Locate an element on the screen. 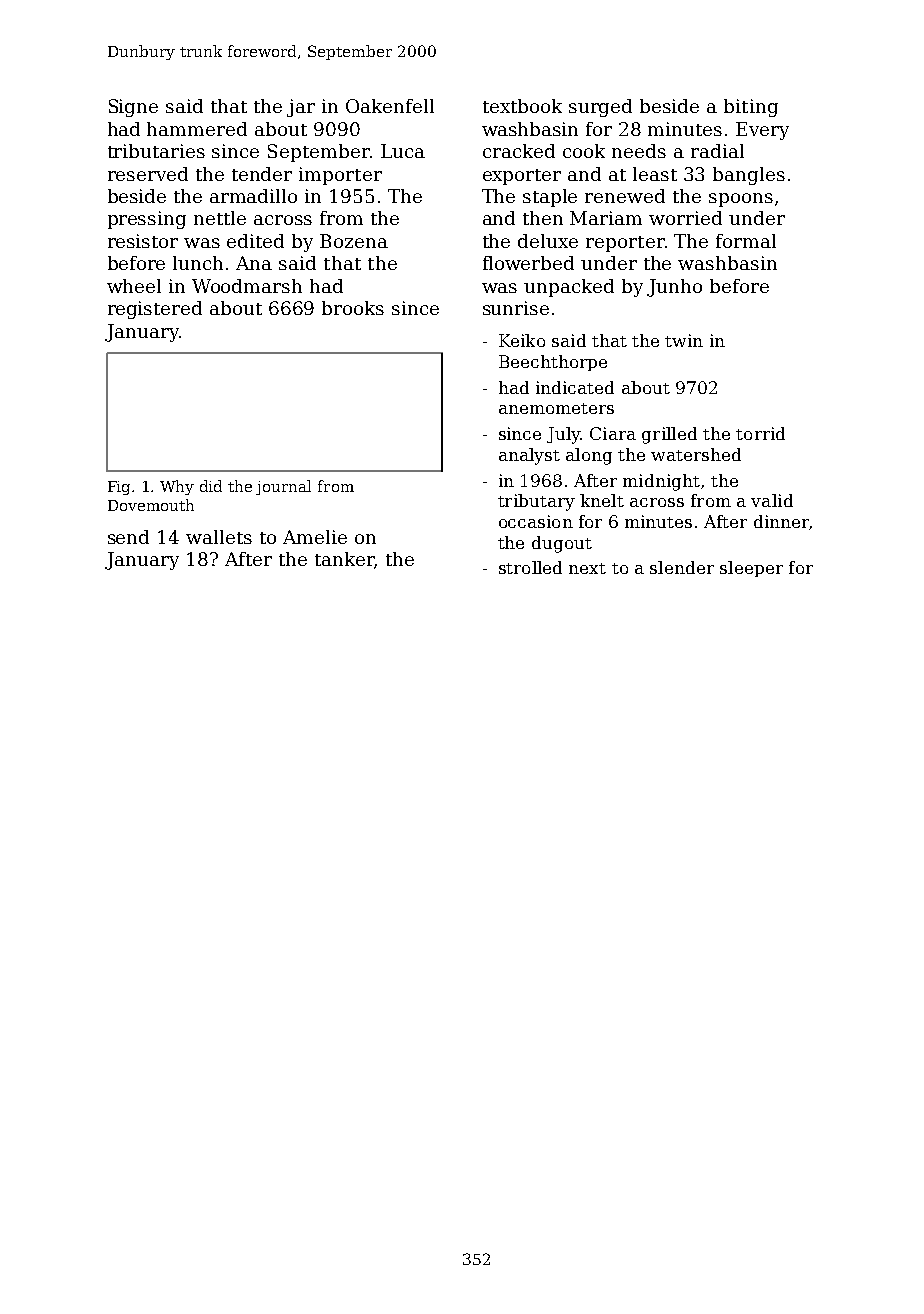 The height and width of the screenshot is (1314, 924). torrid is located at coordinates (760, 433).
